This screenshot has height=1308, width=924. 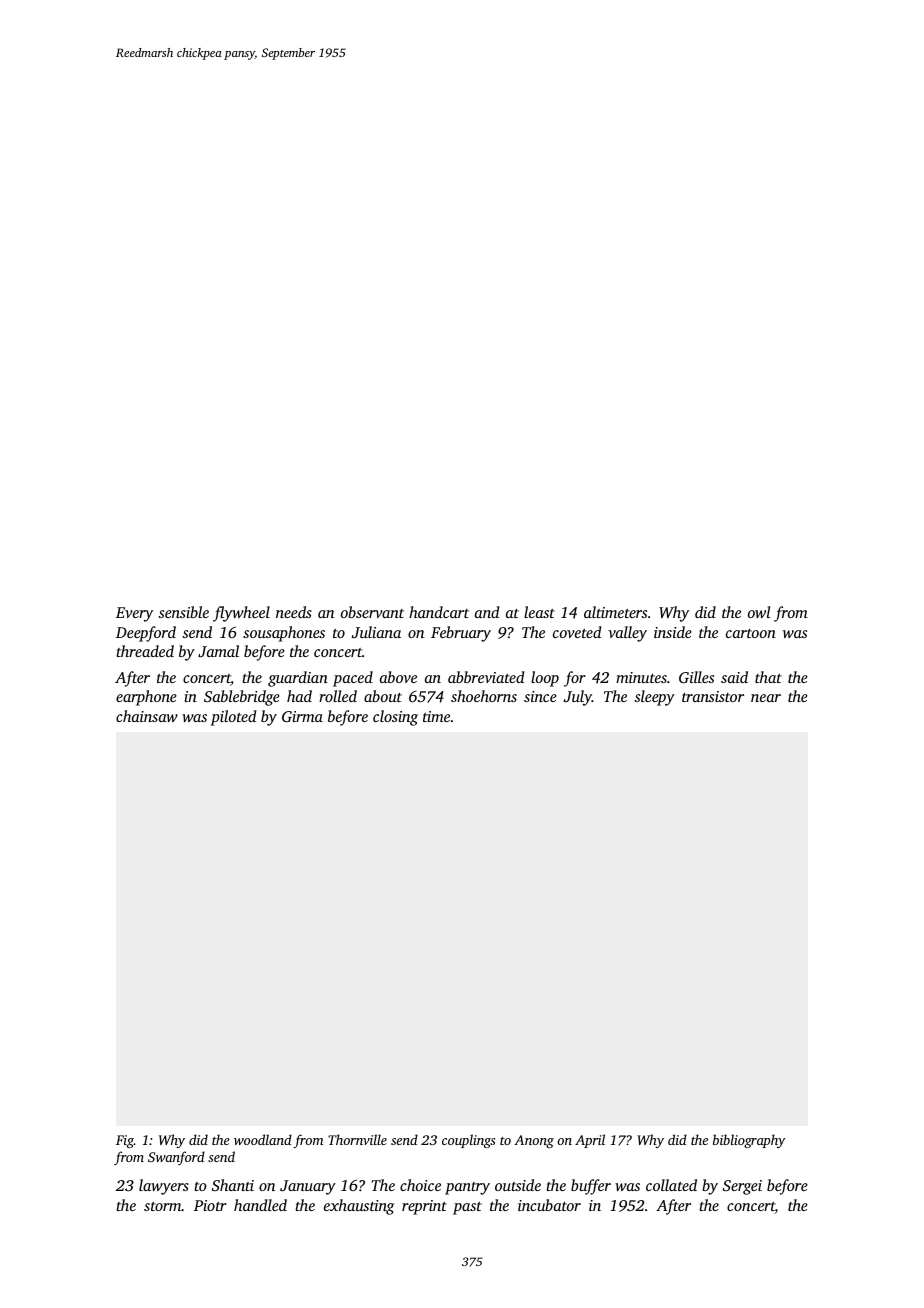 What do you see at coordinates (713, 696) in the screenshot?
I see `transistor` at bounding box center [713, 696].
